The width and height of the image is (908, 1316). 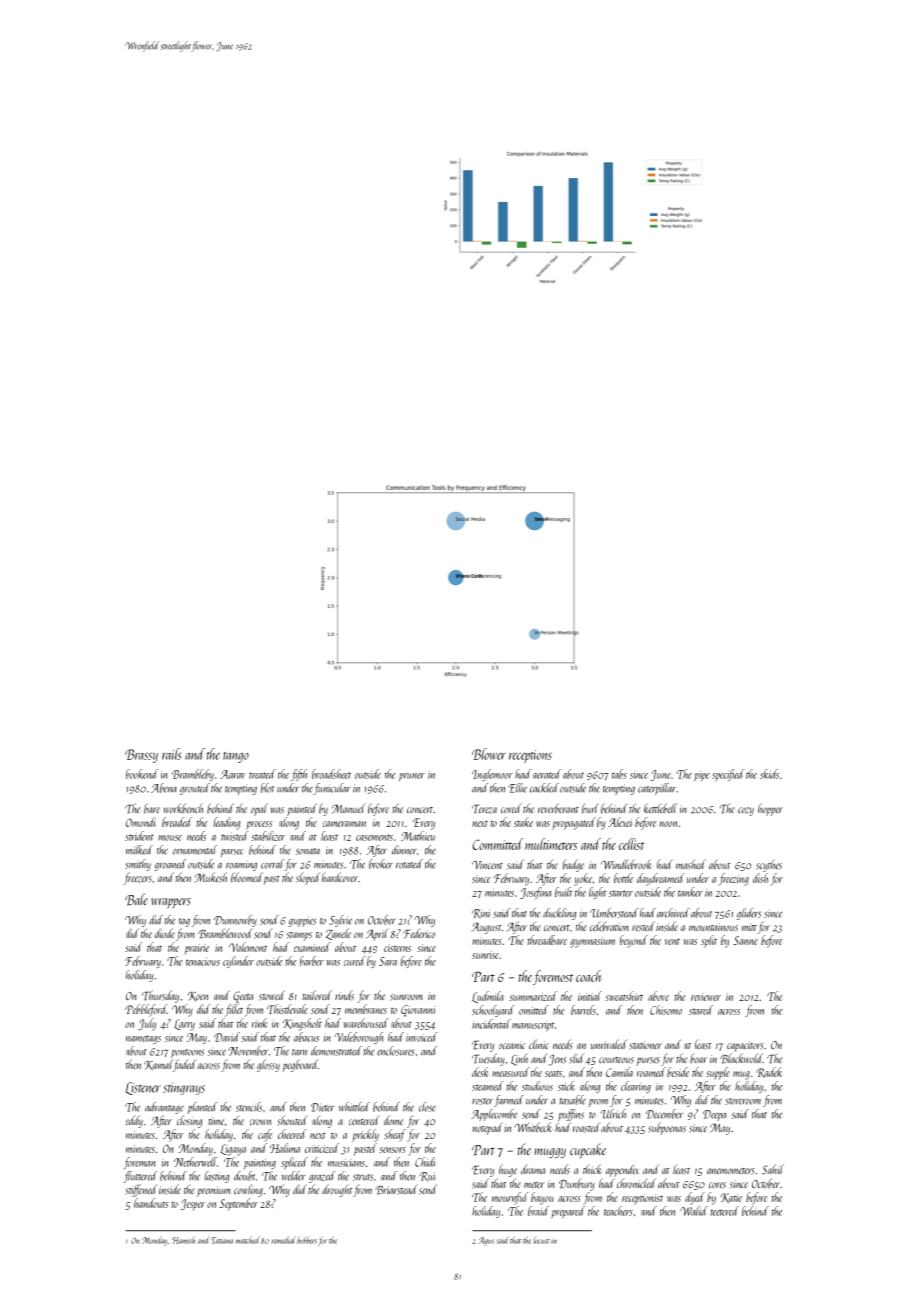 What do you see at coordinates (267, 788) in the image?
I see `blot` at bounding box center [267, 788].
